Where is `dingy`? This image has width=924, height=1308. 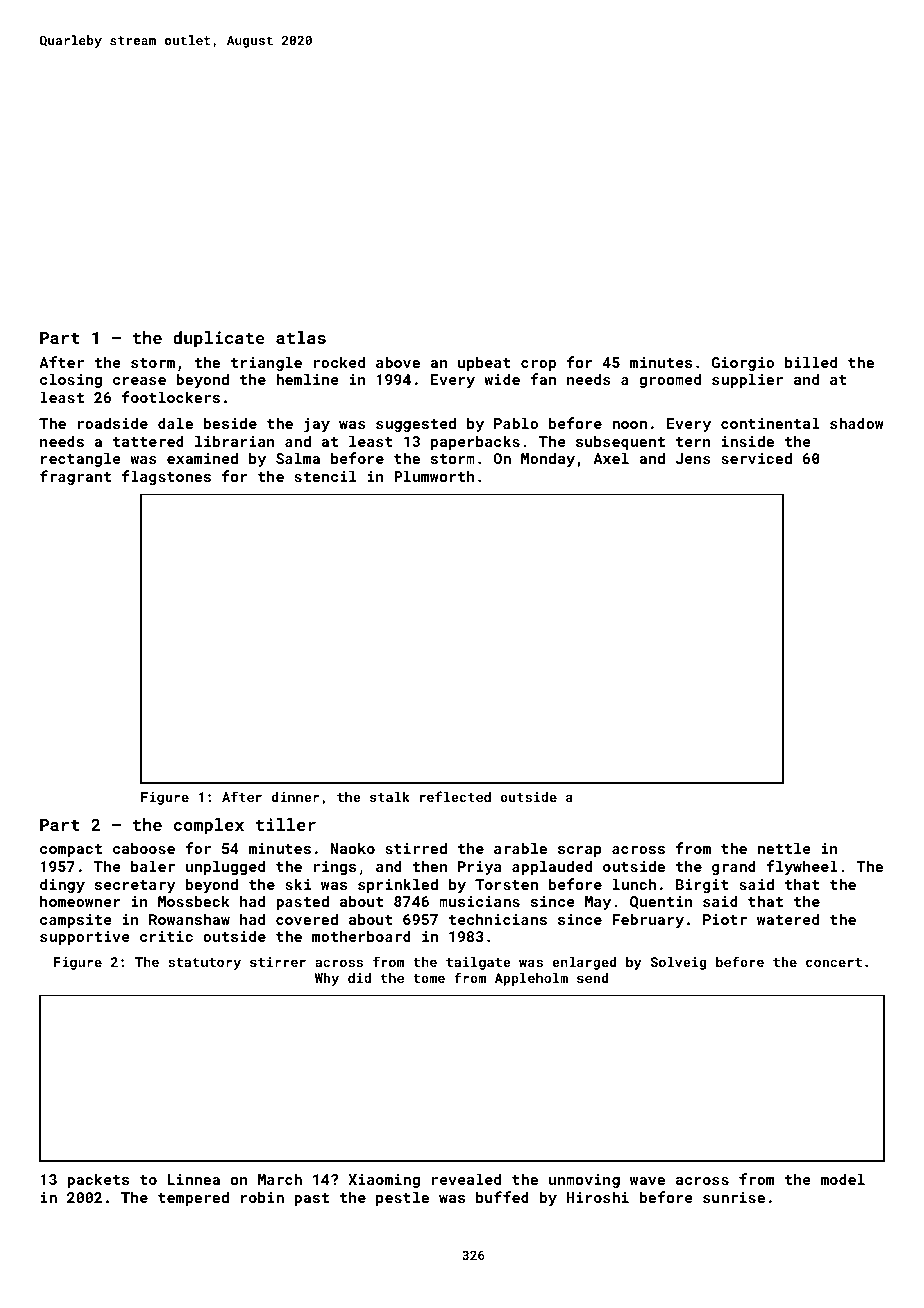 dingy is located at coordinates (62, 885).
